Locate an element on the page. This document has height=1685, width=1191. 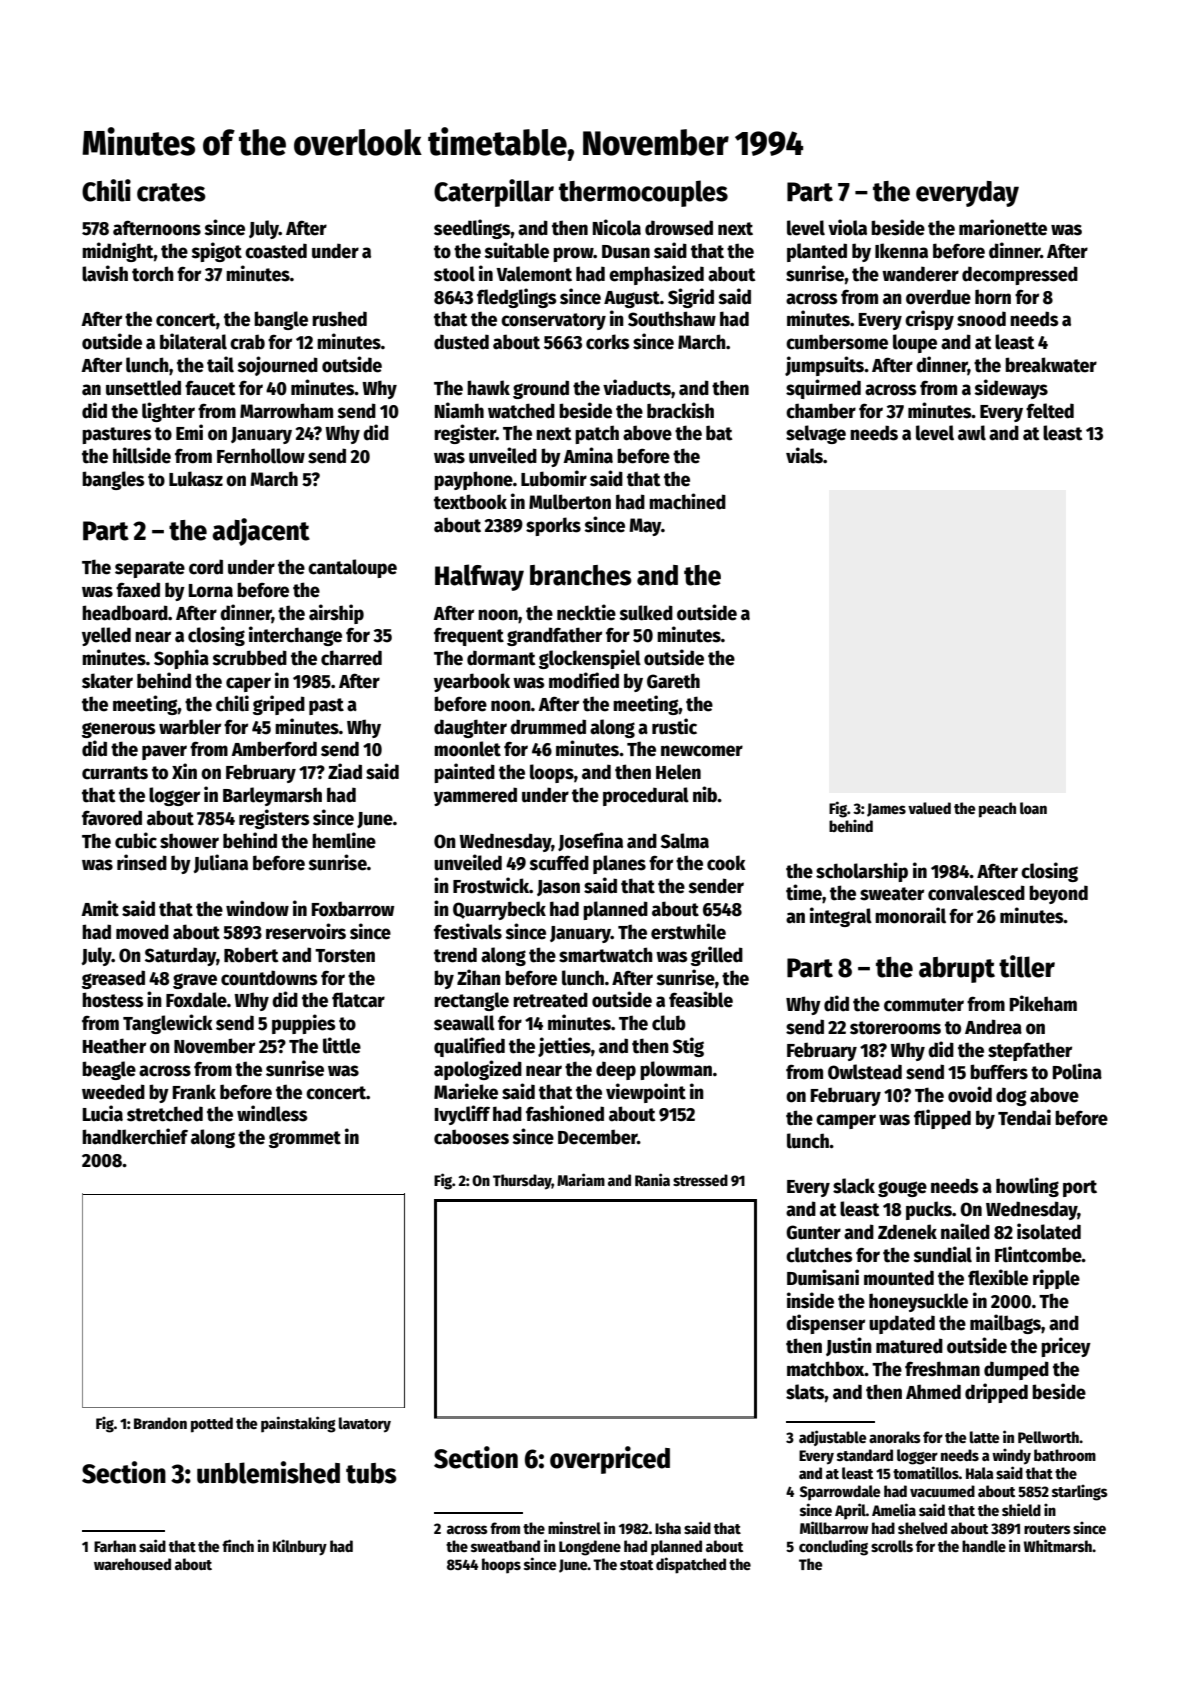
moved is located at coordinates (142, 932).
